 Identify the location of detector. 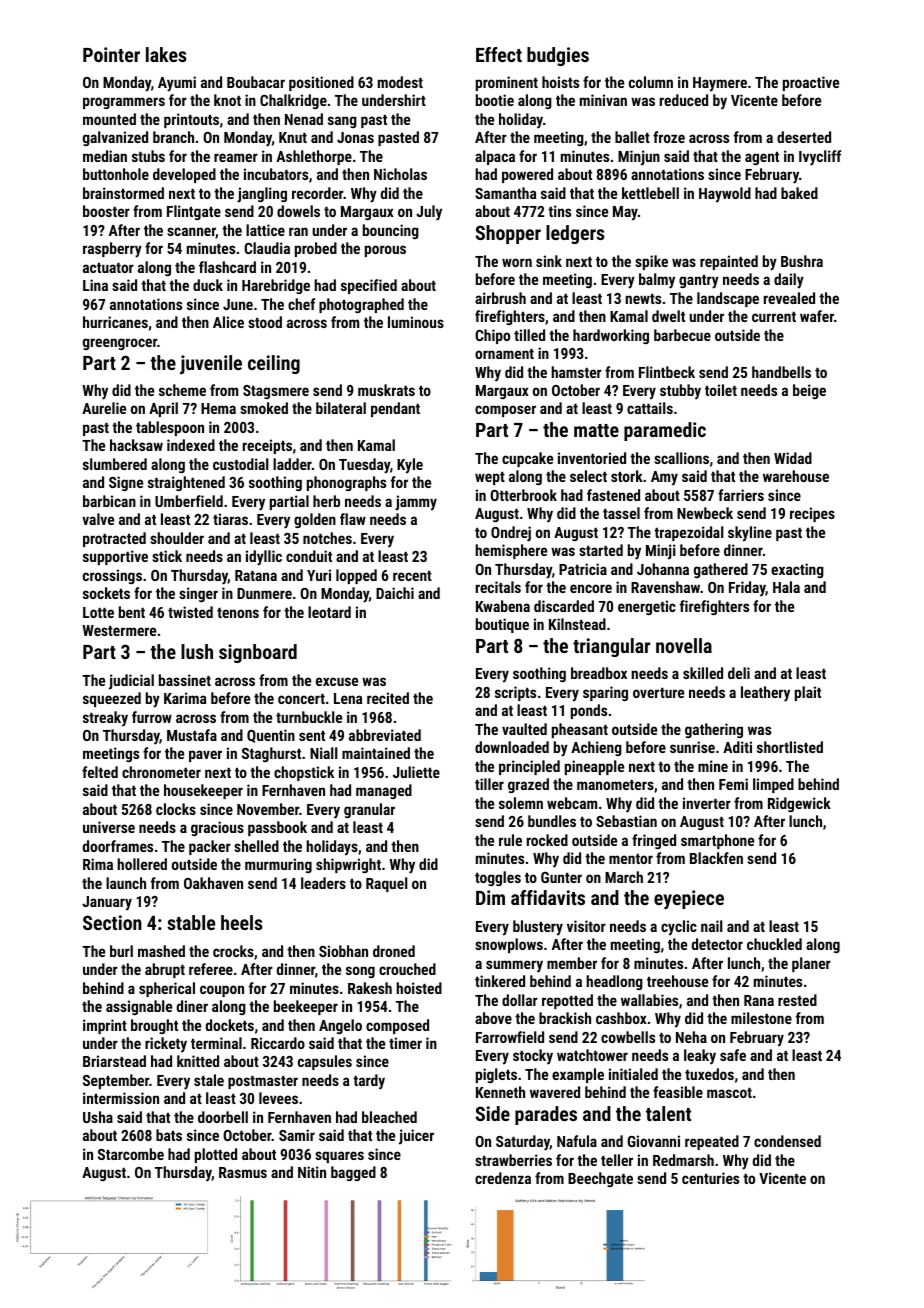
(717, 944).
